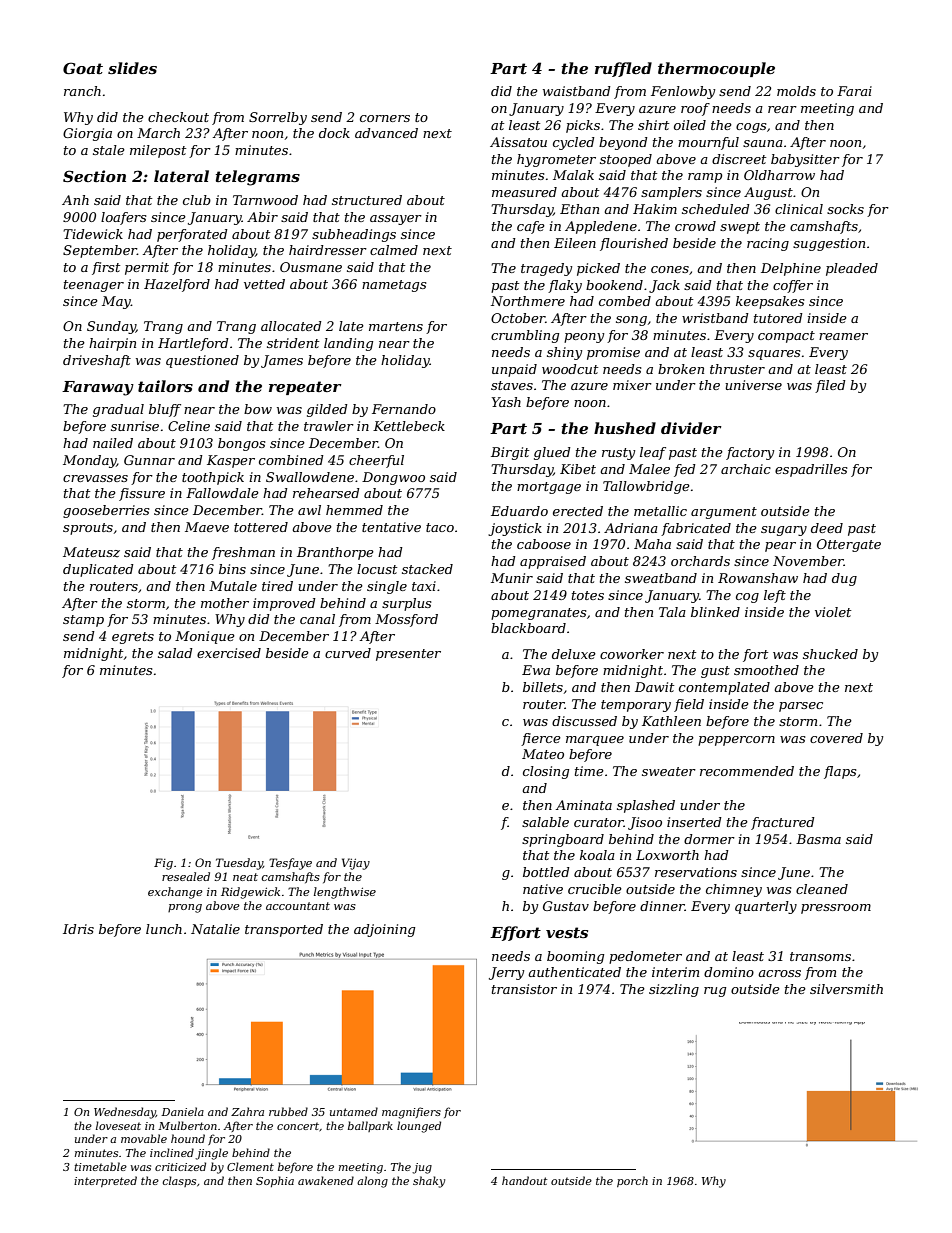  Describe the element at coordinates (671, 193) in the screenshot. I see `samplers` at that location.
